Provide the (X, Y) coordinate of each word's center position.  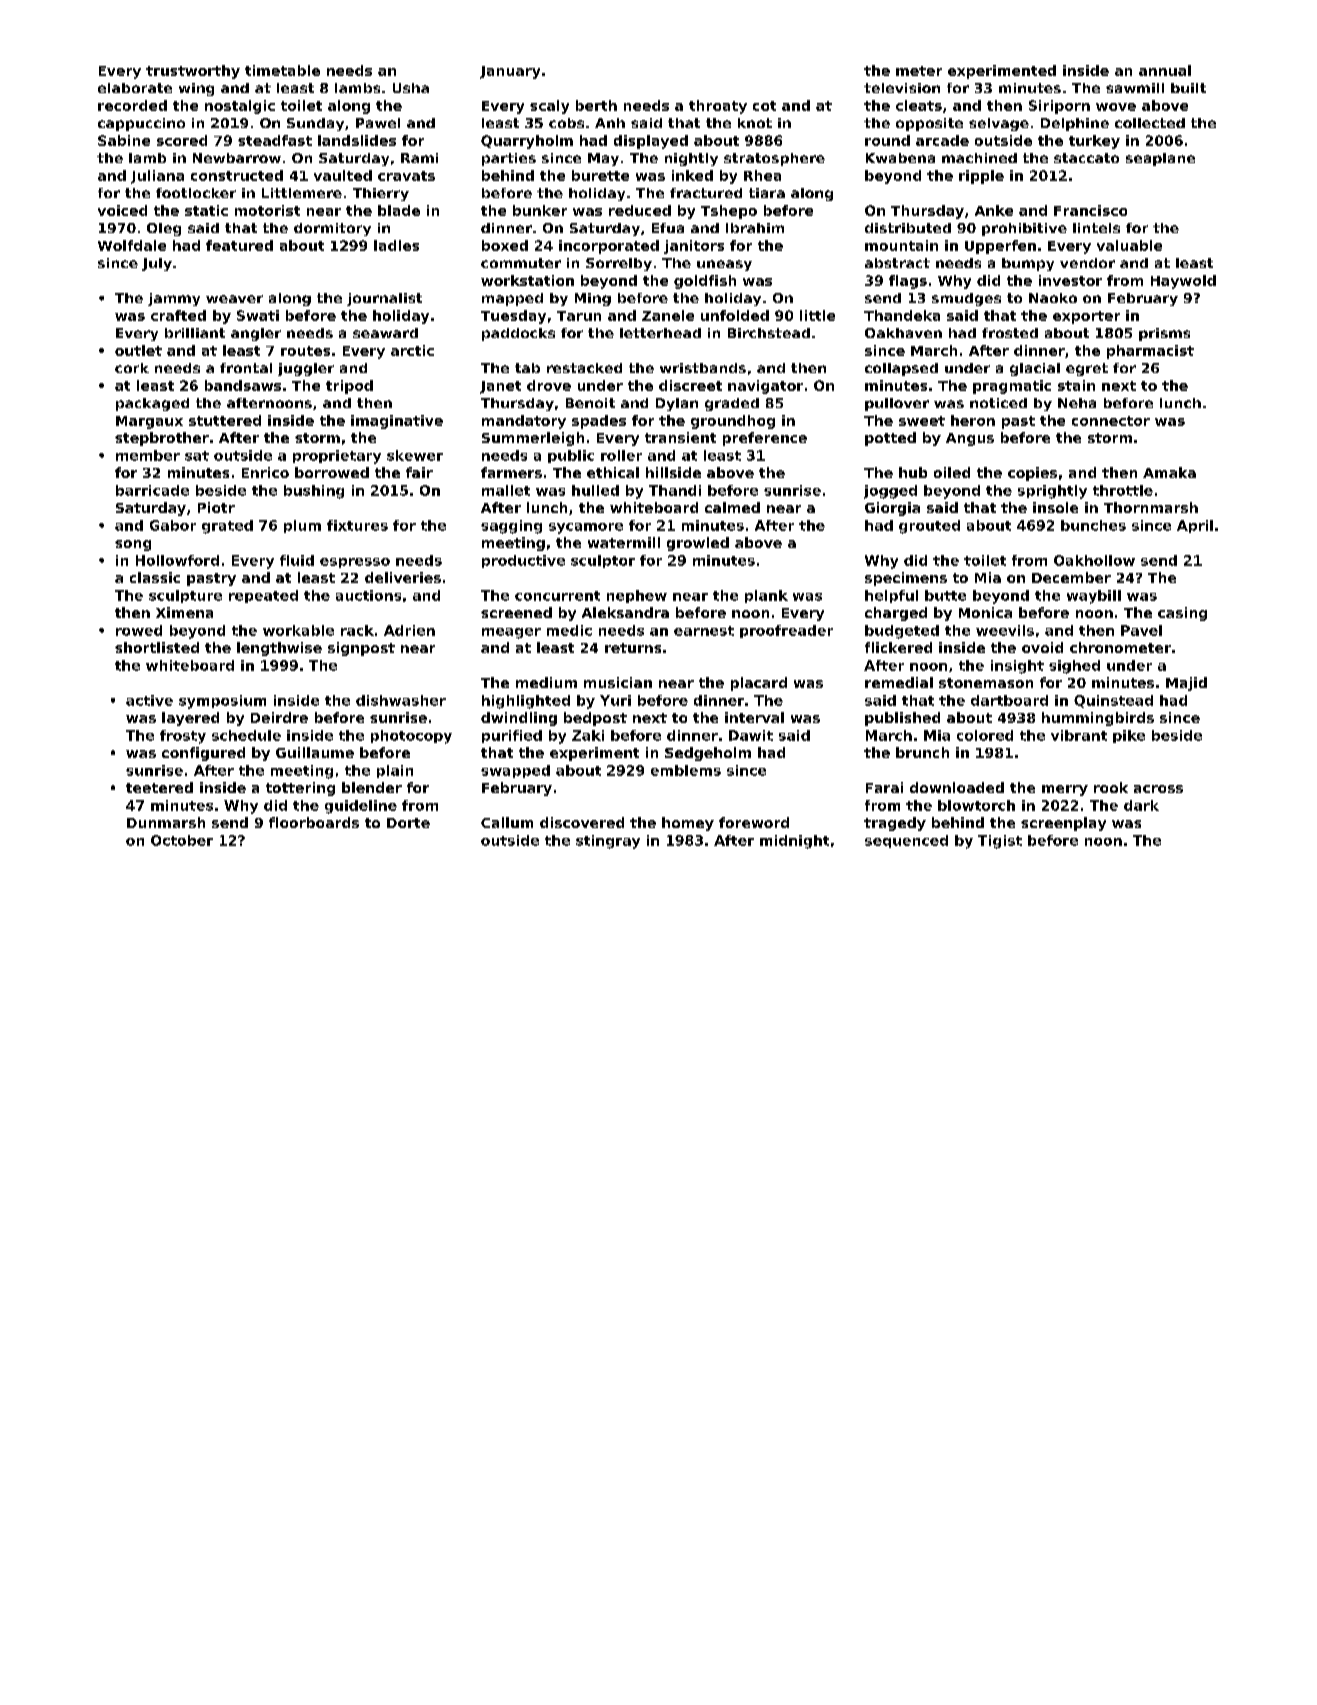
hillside (673, 472)
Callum (507, 822)
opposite (929, 124)
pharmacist (1150, 352)
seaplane (1160, 159)
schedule (246, 735)
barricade (152, 490)
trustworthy (193, 72)
